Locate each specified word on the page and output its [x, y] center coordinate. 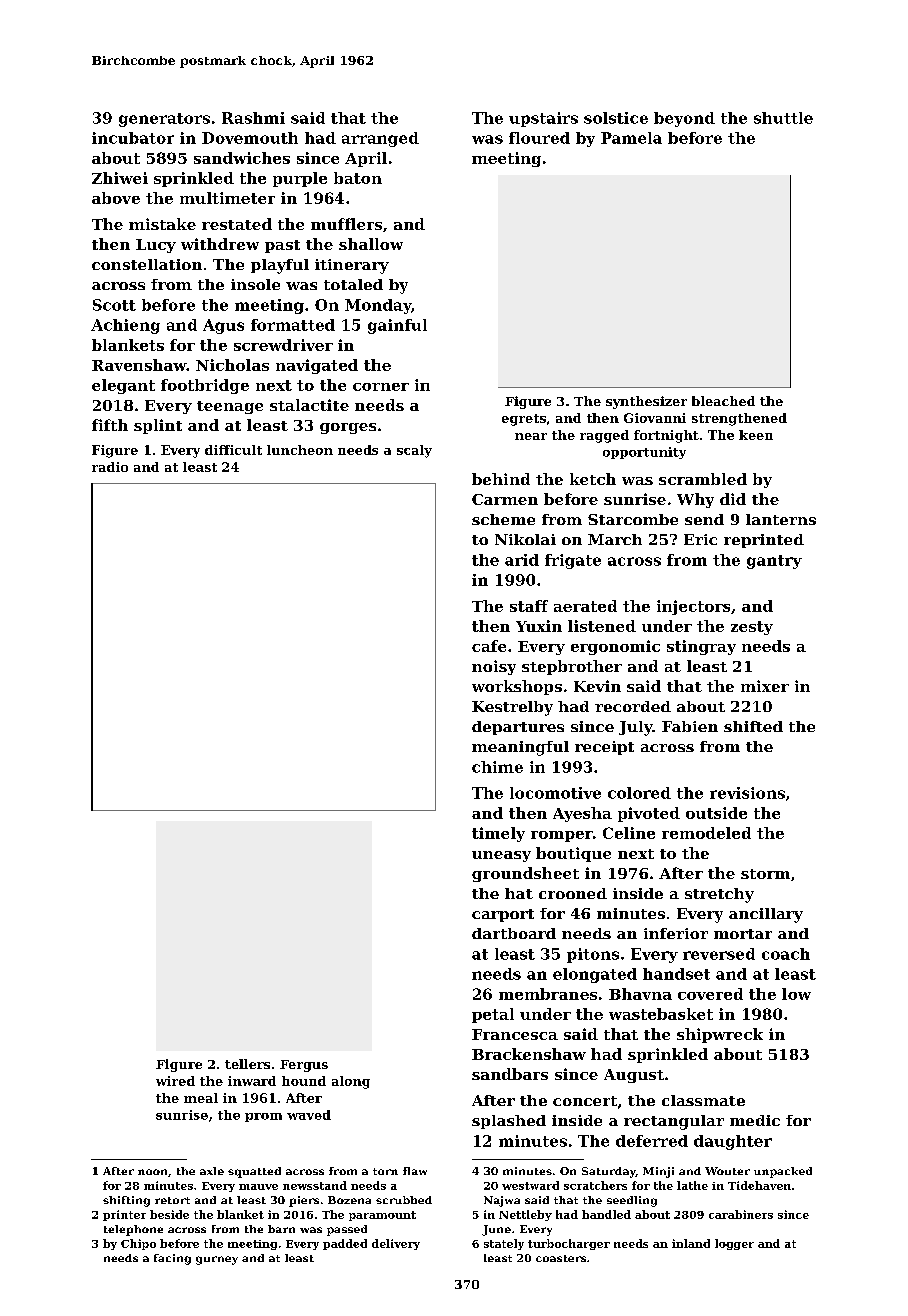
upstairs [543, 119]
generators [164, 120]
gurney [217, 1260]
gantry [774, 562]
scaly [414, 451]
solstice [616, 118]
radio [110, 467]
